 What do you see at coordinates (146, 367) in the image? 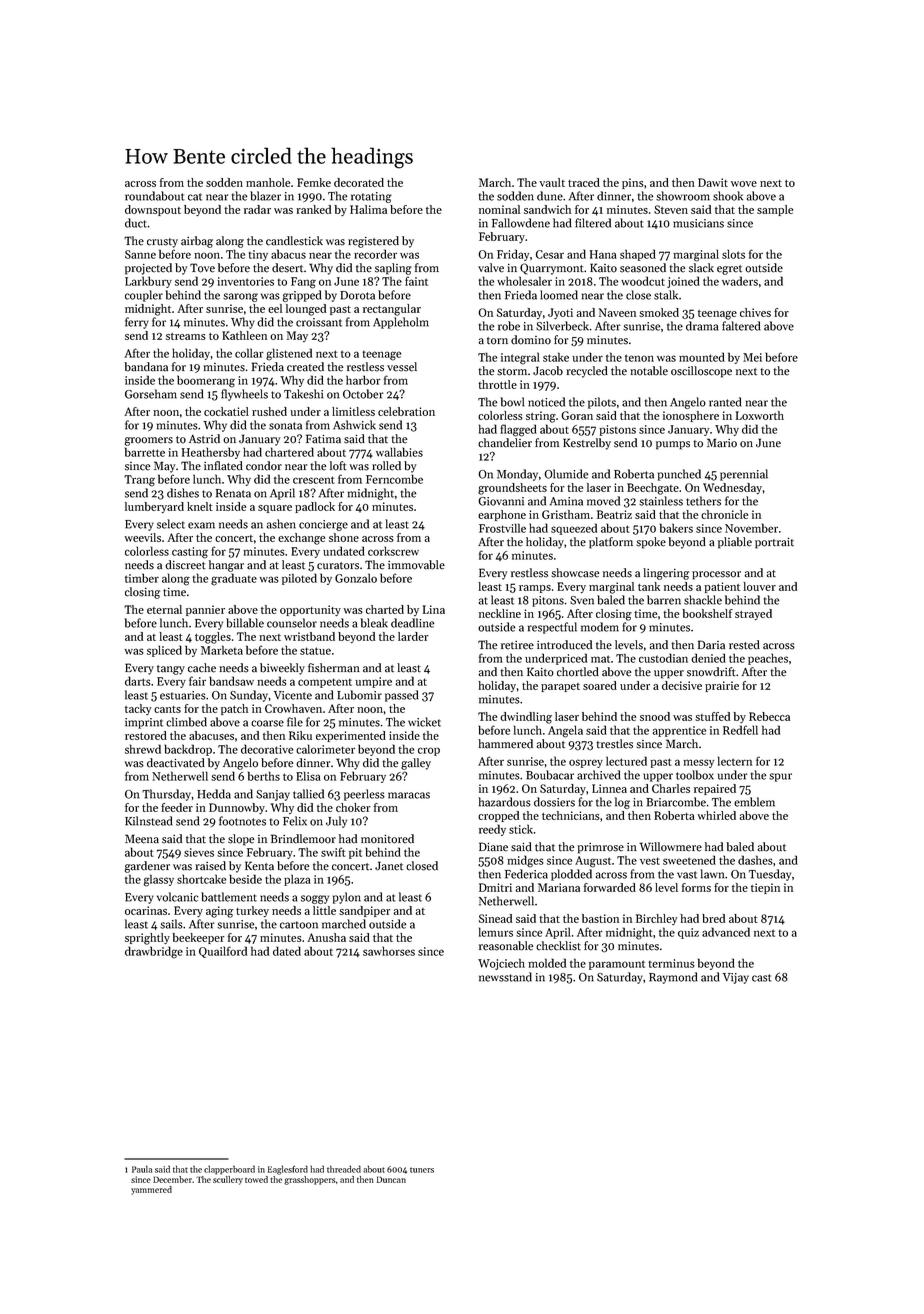
I see `bandana` at bounding box center [146, 367].
